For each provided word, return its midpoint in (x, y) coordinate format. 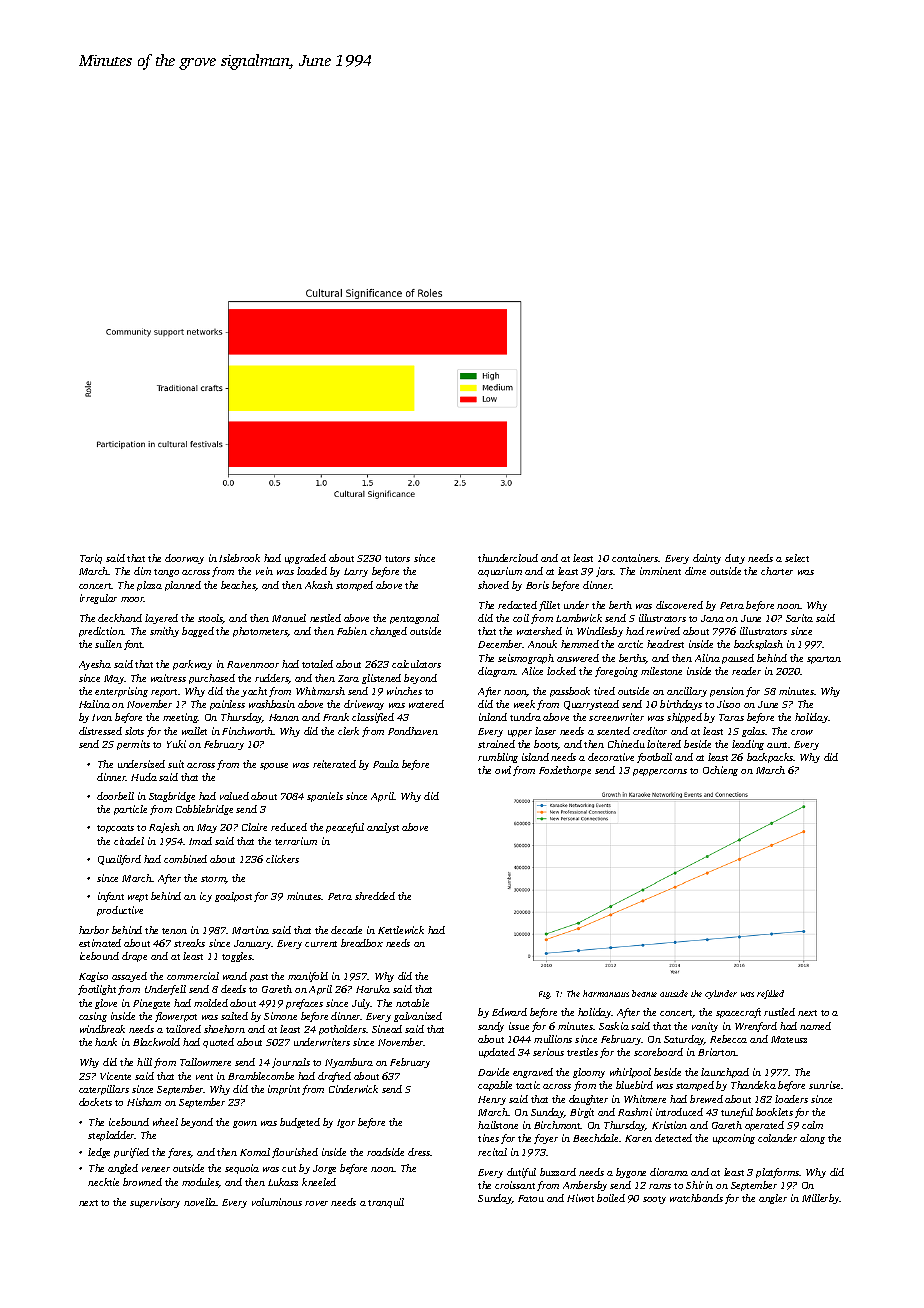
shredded (375, 896)
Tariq (91, 559)
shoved (493, 585)
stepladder (111, 1136)
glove (106, 1004)
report (165, 693)
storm (213, 880)
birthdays (681, 705)
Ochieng (720, 771)
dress (419, 1152)
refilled (770, 994)
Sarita (799, 618)
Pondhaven (413, 731)
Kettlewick (401, 930)
